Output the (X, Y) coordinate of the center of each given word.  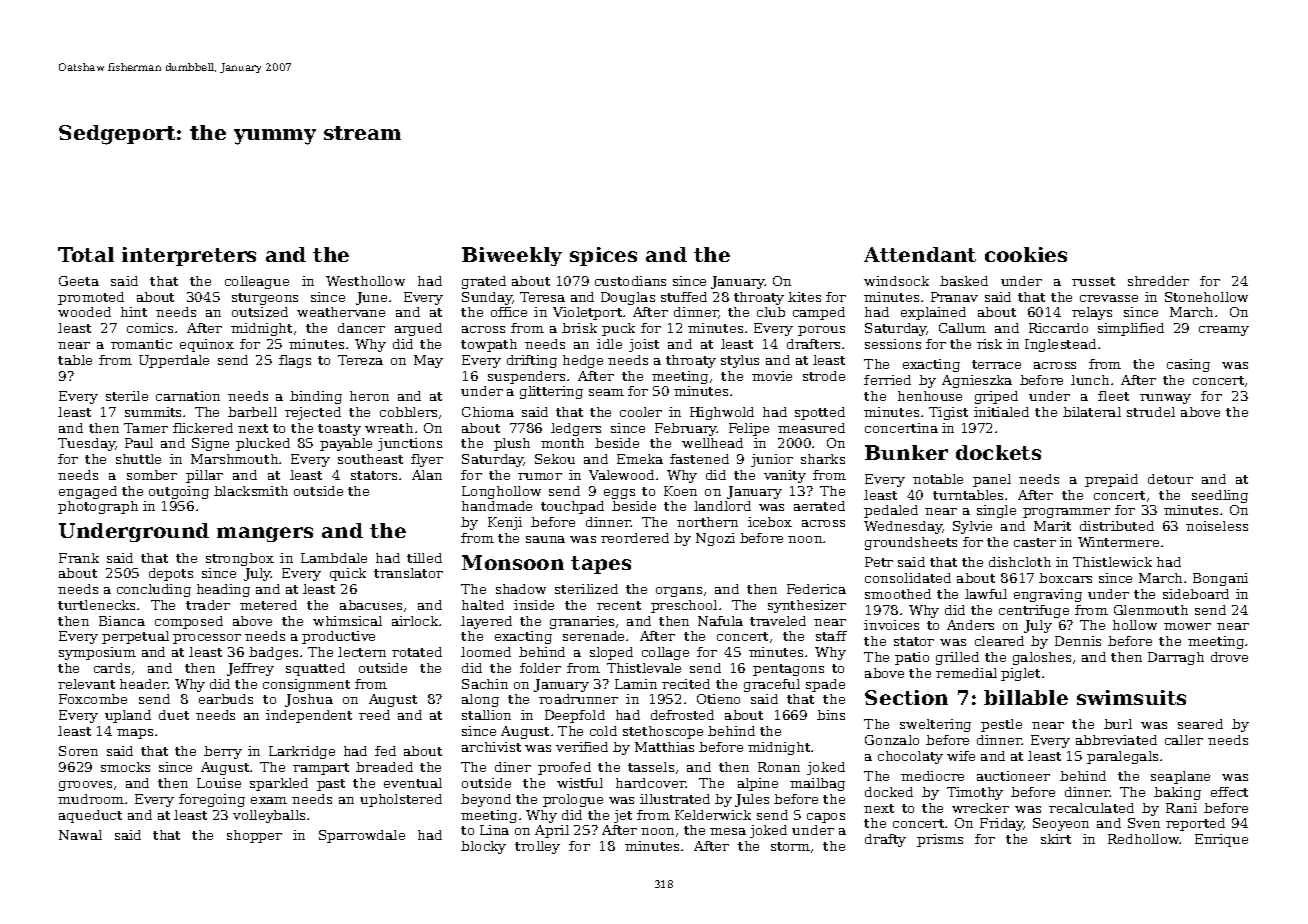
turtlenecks (96, 605)
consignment (306, 685)
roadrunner (578, 699)
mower (1187, 626)
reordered (635, 538)
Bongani (1220, 579)
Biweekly (512, 256)
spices (603, 256)
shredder (1158, 281)
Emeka (640, 459)
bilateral (1092, 412)
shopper (254, 836)
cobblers (408, 412)
